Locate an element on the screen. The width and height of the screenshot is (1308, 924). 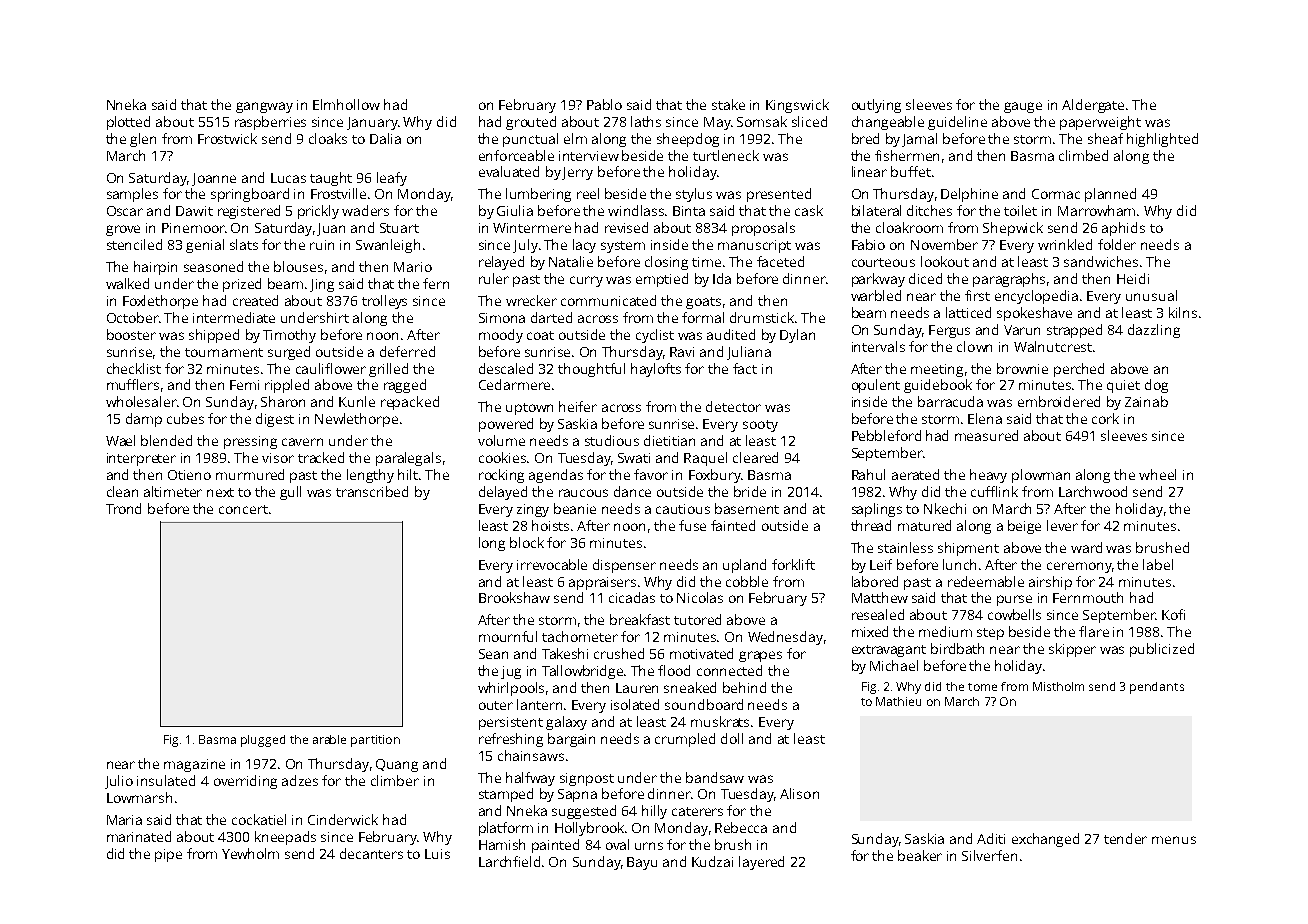
January is located at coordinates (372, 123).
